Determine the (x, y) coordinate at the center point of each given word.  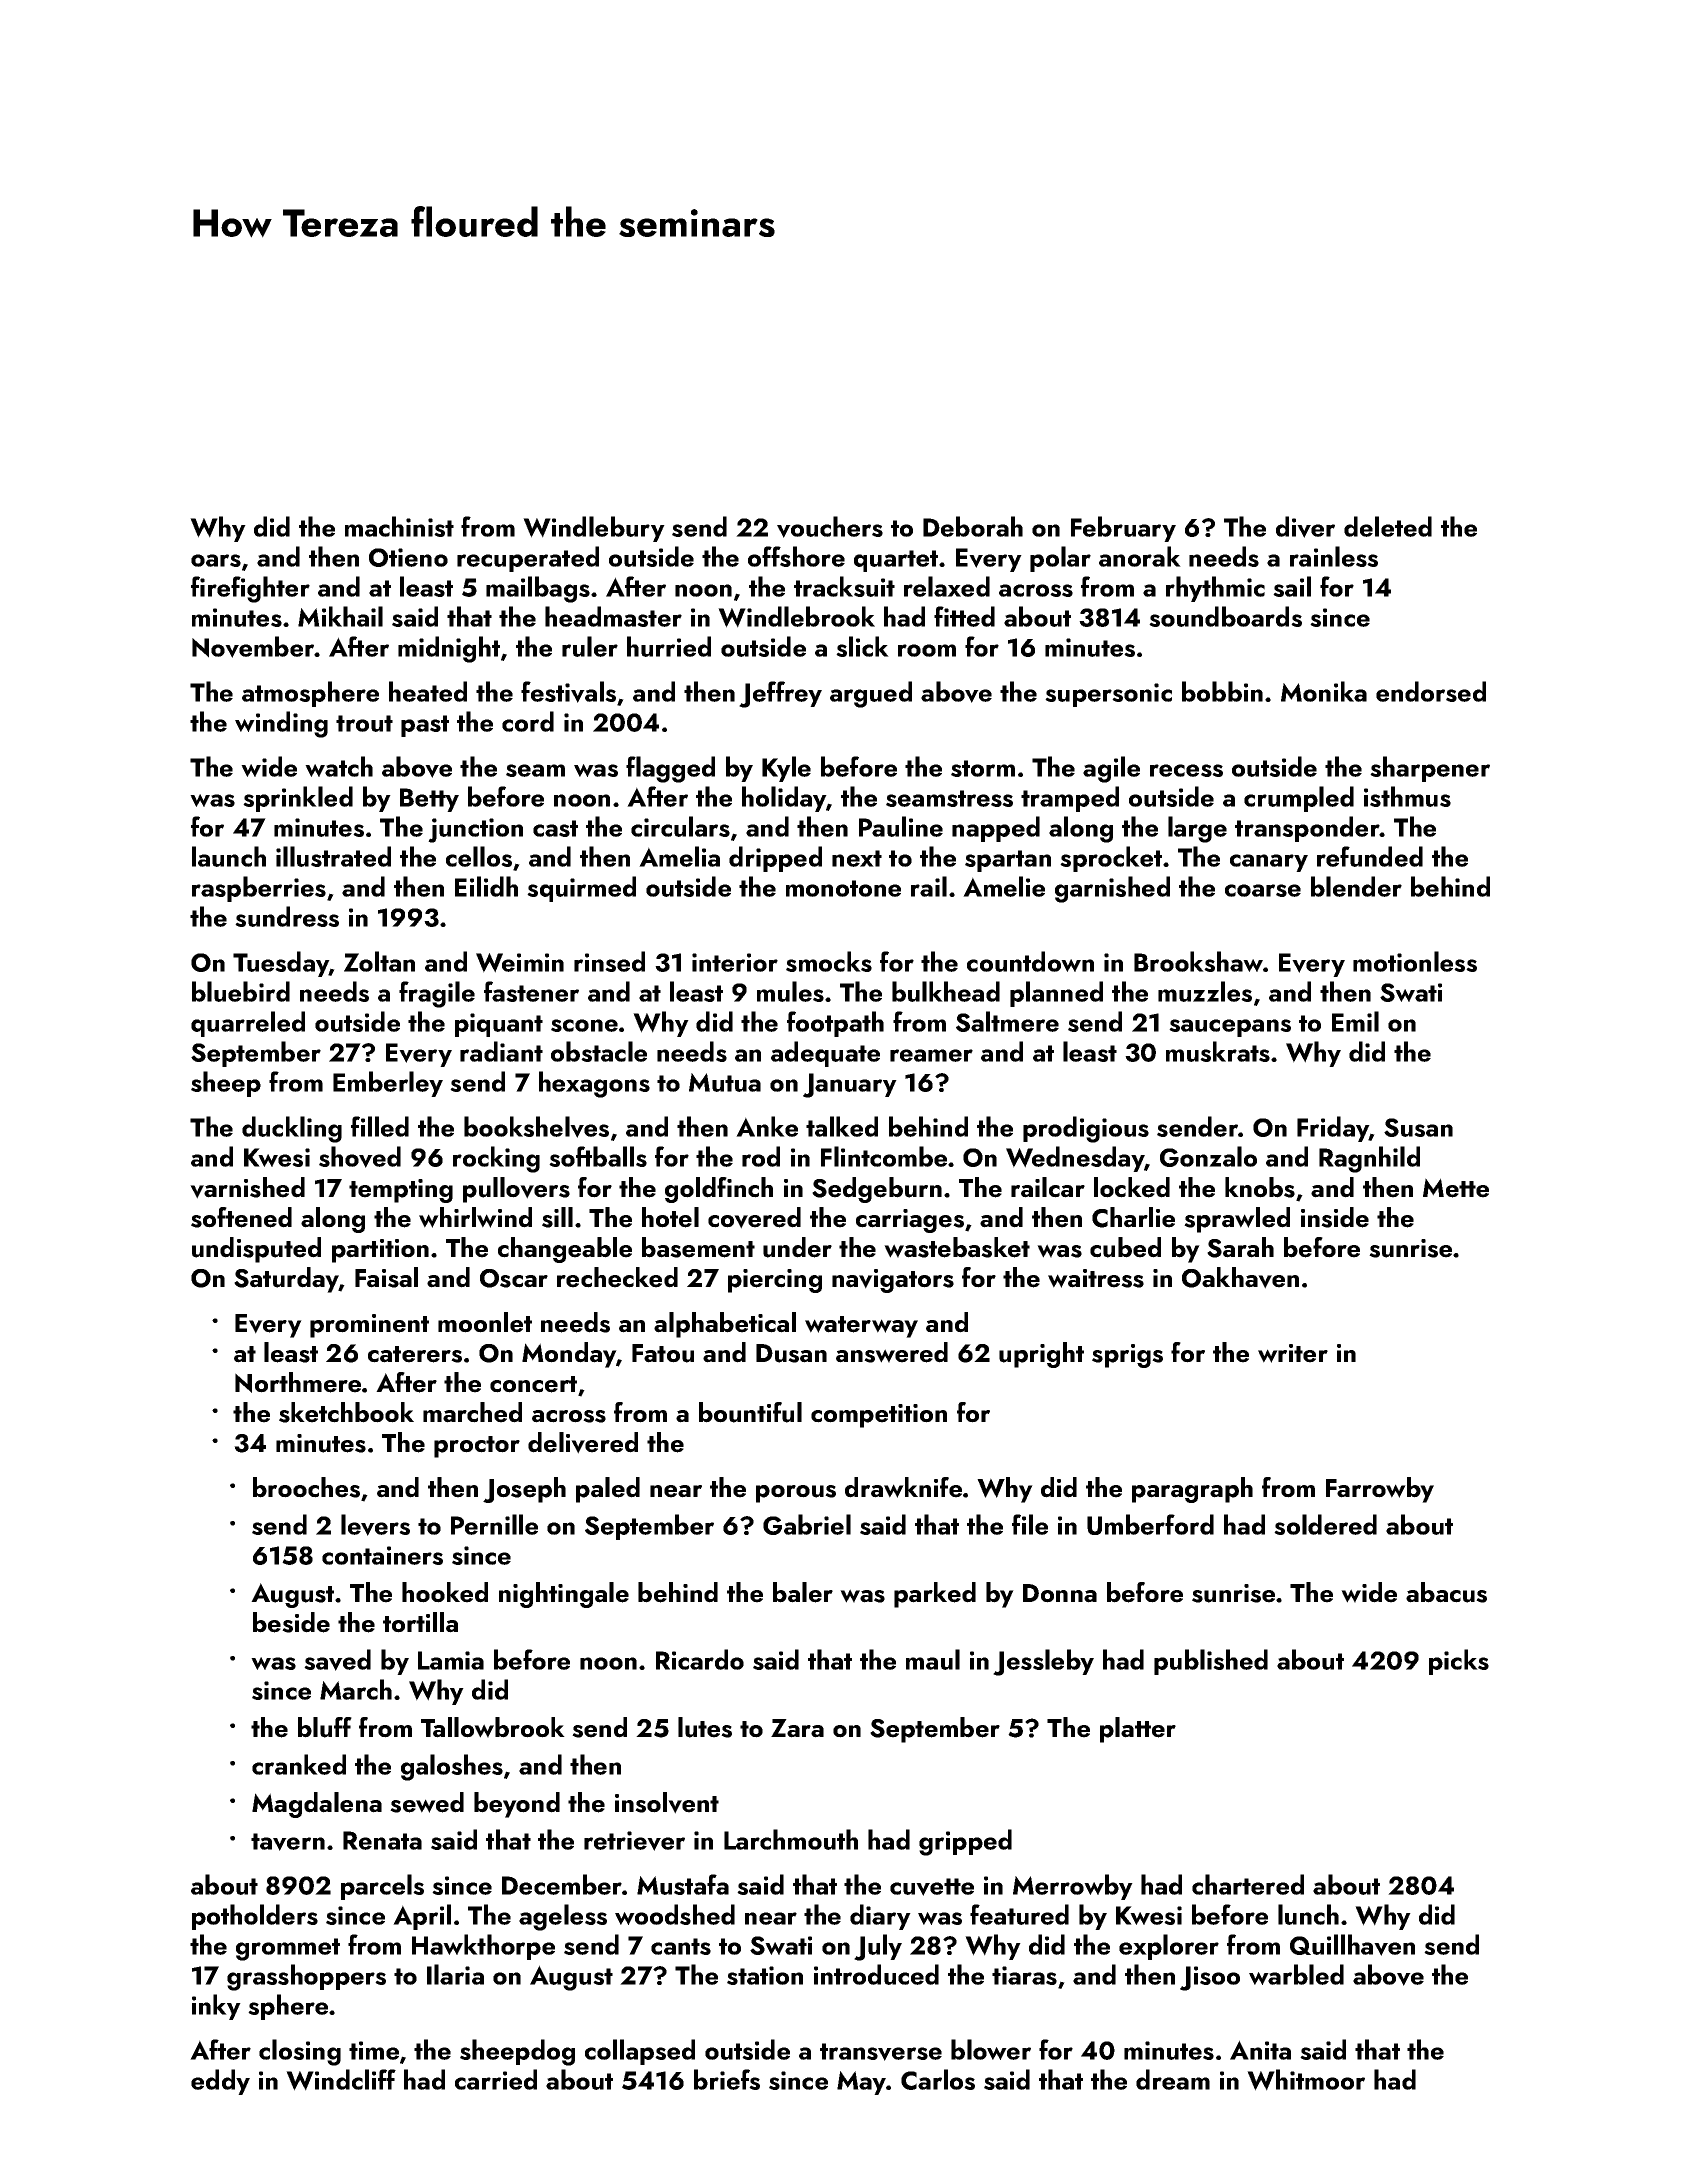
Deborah (973, 526)
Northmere (298, 1382)
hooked (445, 1592)
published (1211, 1662)
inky (216, 2007)
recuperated (528, 559)
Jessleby (1043, 1662)
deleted (1388, 526)
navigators (893, 1281)
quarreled (248, 1024)
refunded (1370, 856)
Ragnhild (1369, 1159)
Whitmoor (1306, 2080)
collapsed (640, 2052)
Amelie (1004, 886)
